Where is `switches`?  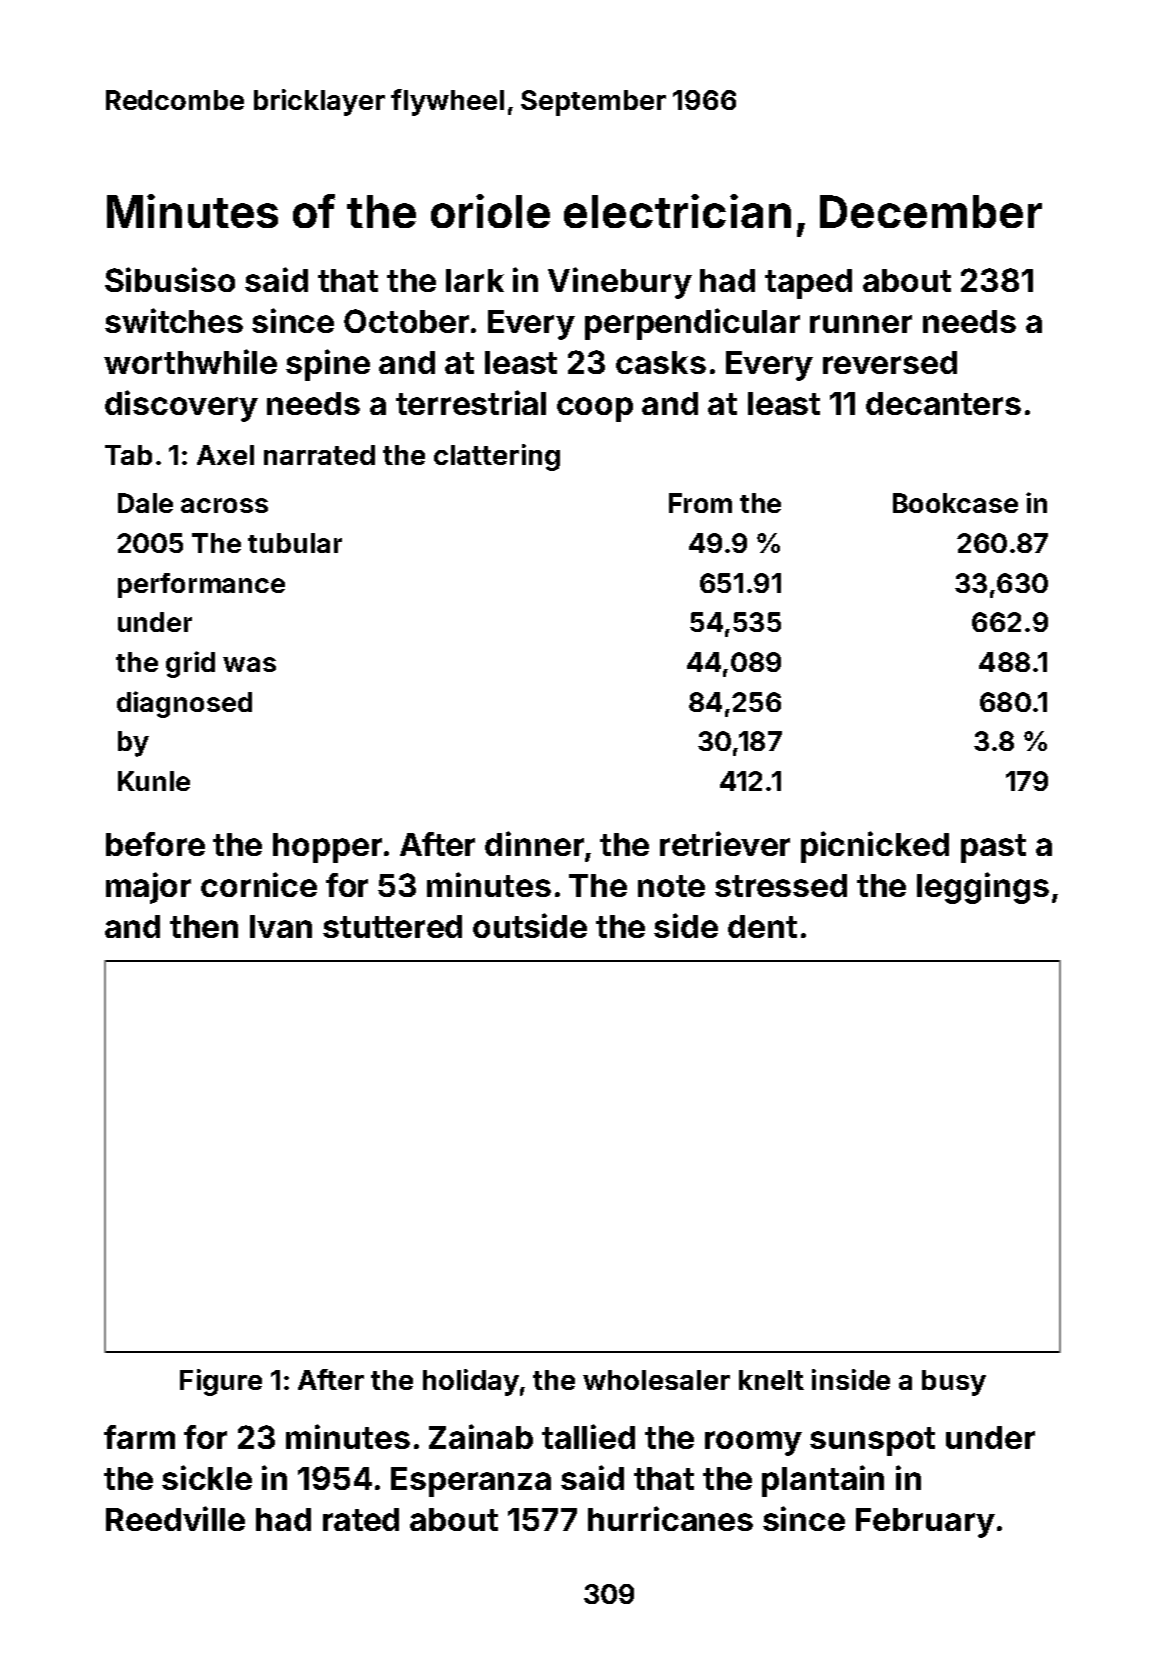
switches is located at coordinates (174, 320).
